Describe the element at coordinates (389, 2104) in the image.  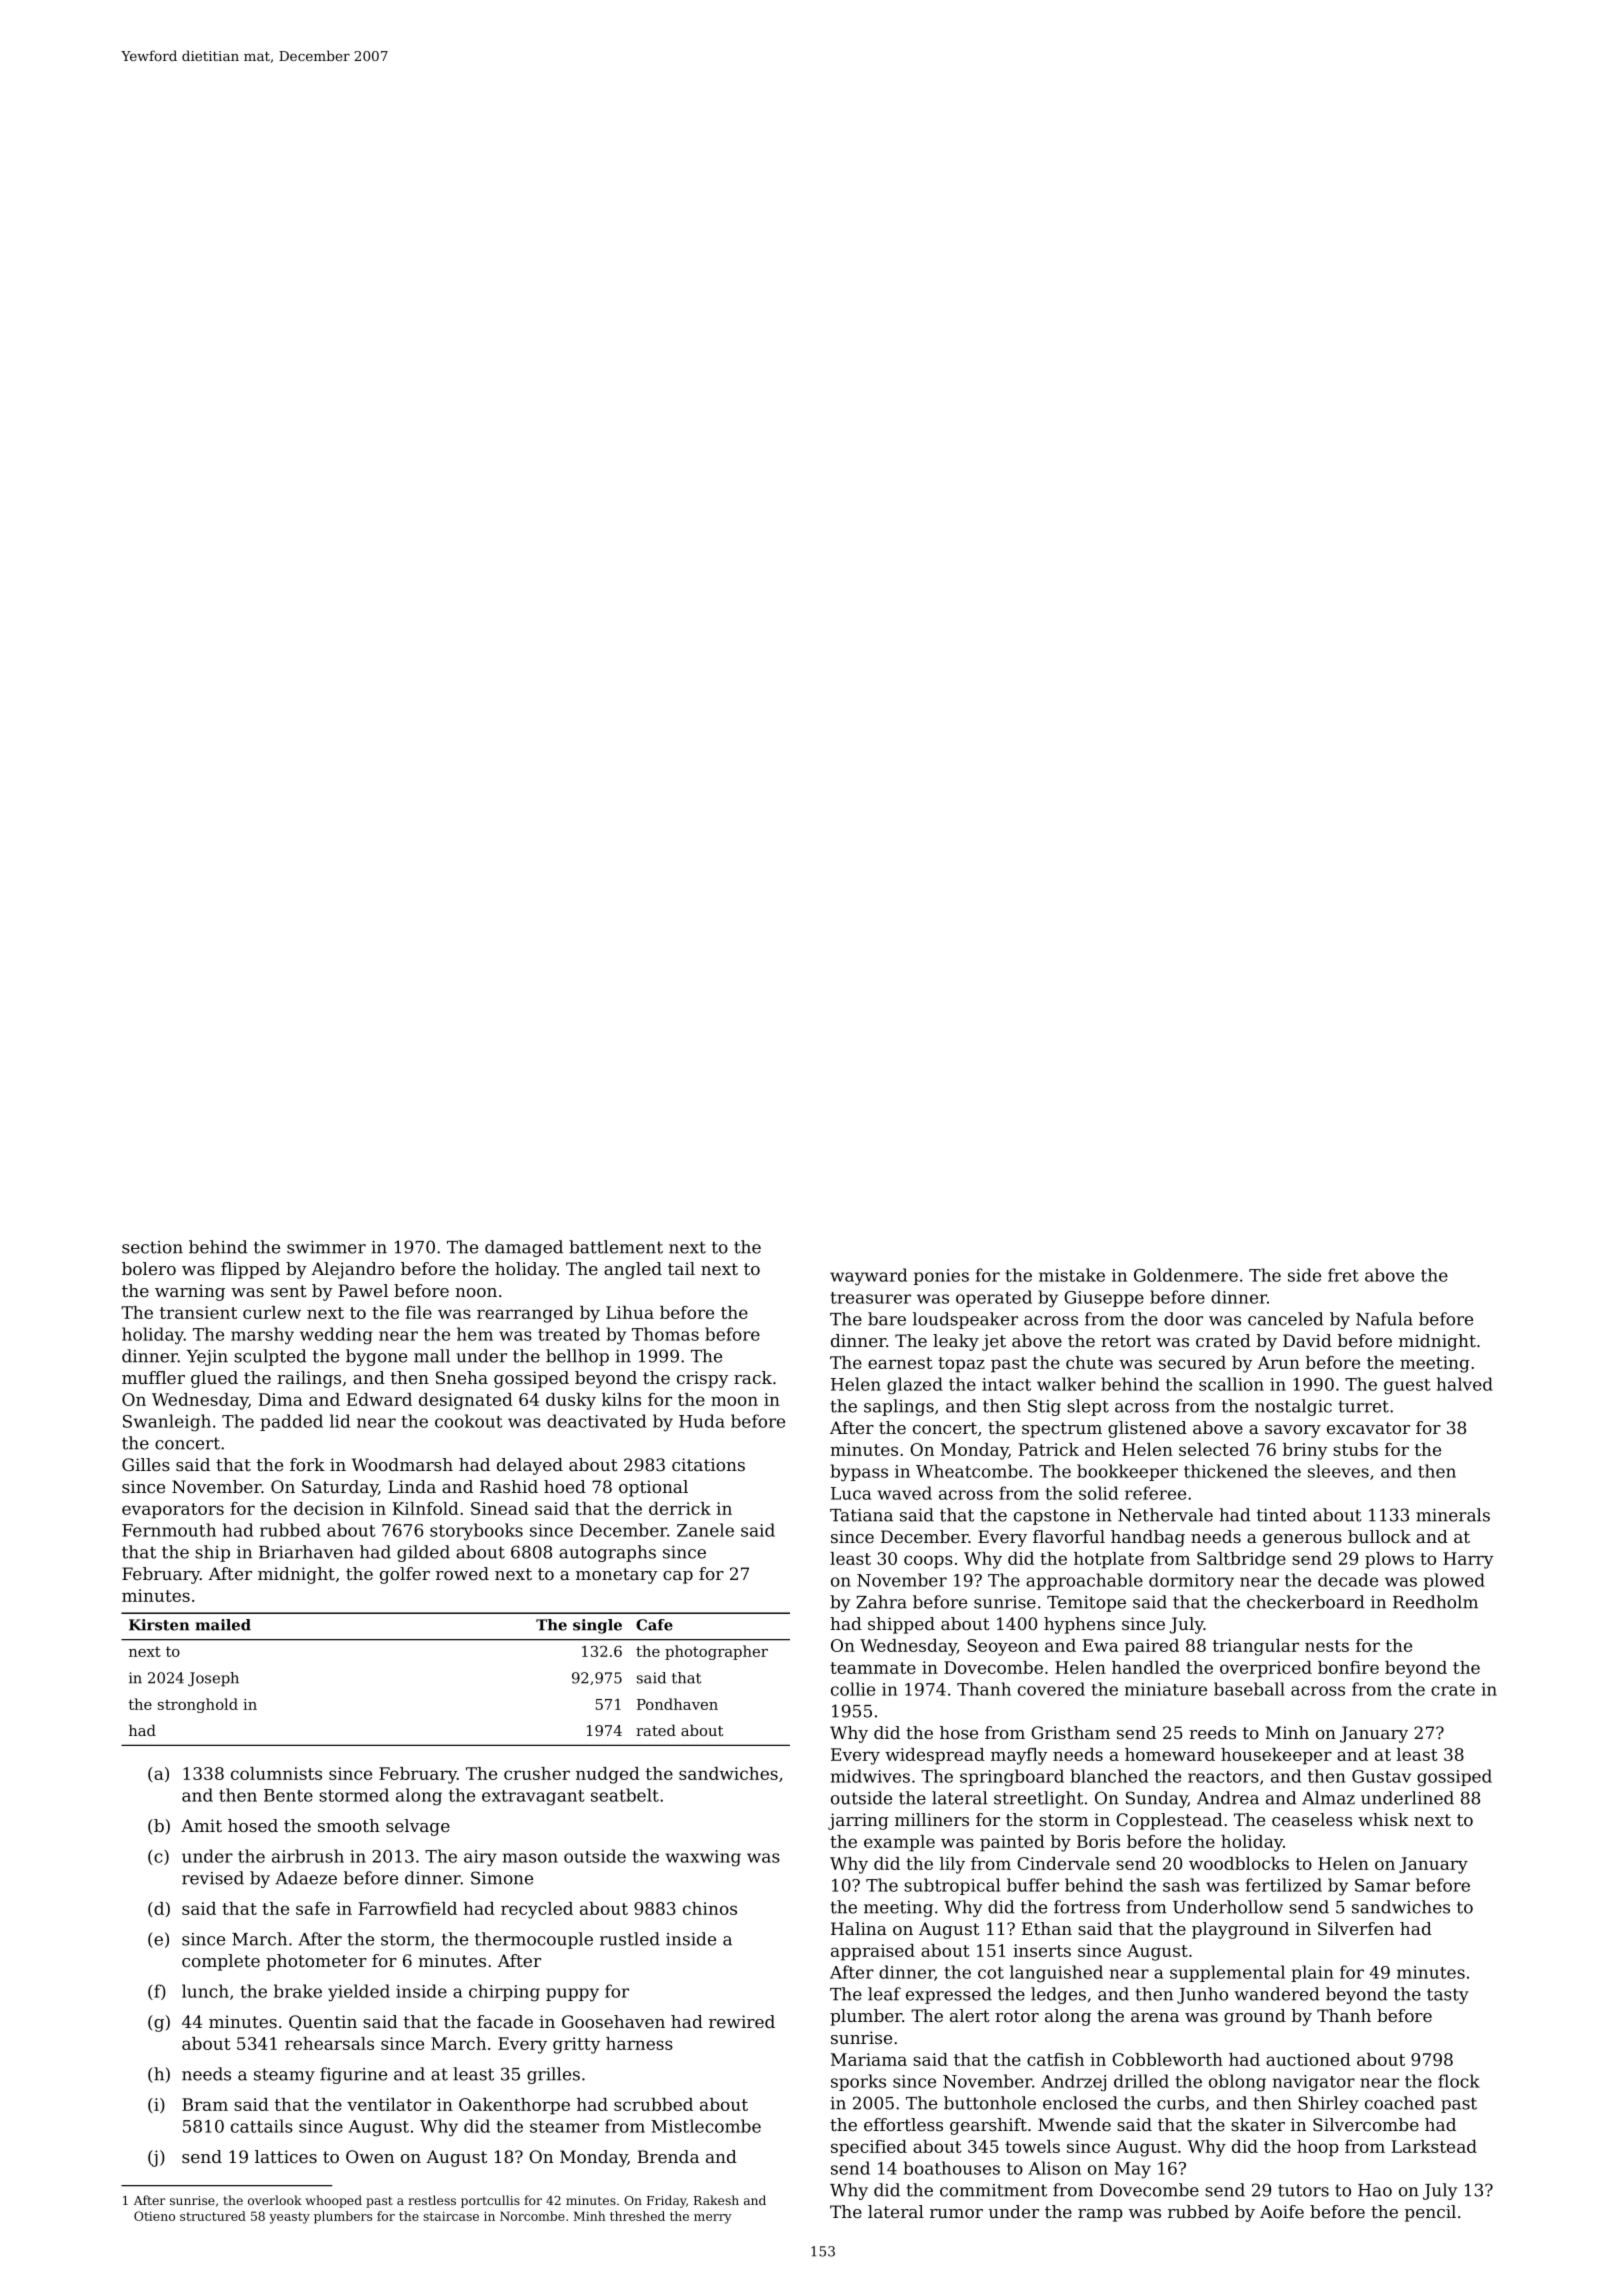
I see `ventilator` at that location.
